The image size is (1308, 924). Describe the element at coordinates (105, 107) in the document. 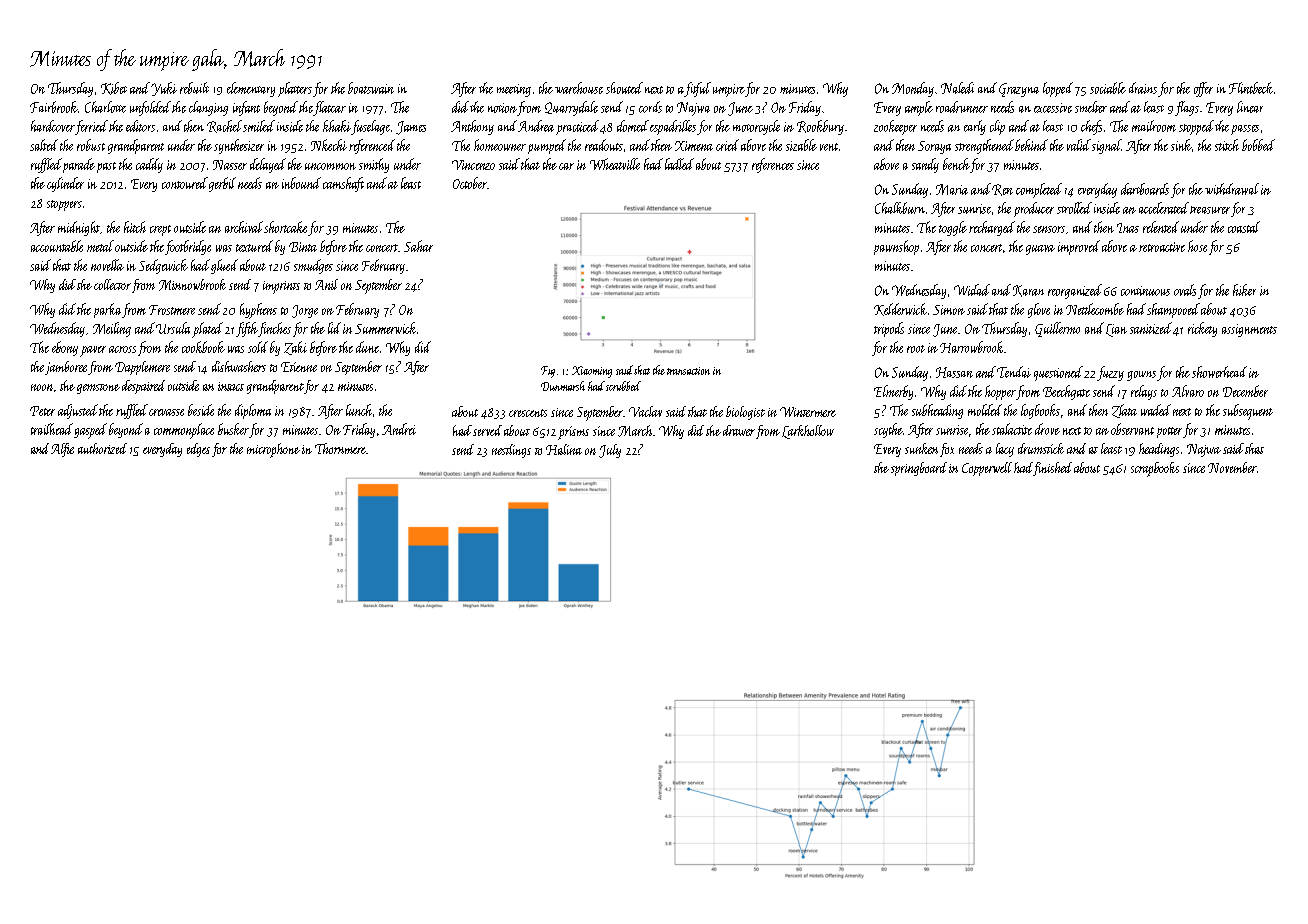

I see `Charlotte` at that location.
